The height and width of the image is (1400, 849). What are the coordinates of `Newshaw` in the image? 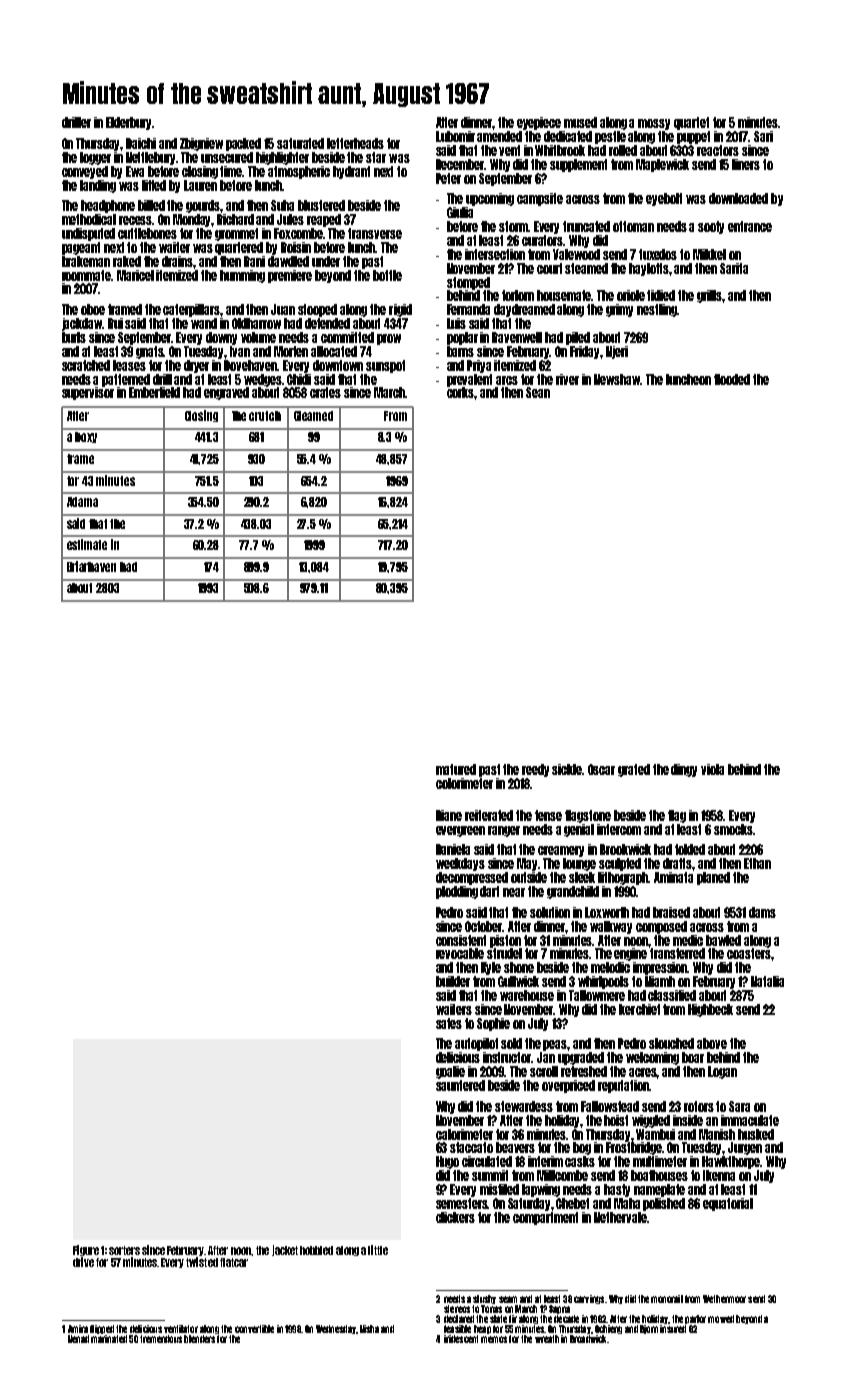 It's located at (617, 379).
